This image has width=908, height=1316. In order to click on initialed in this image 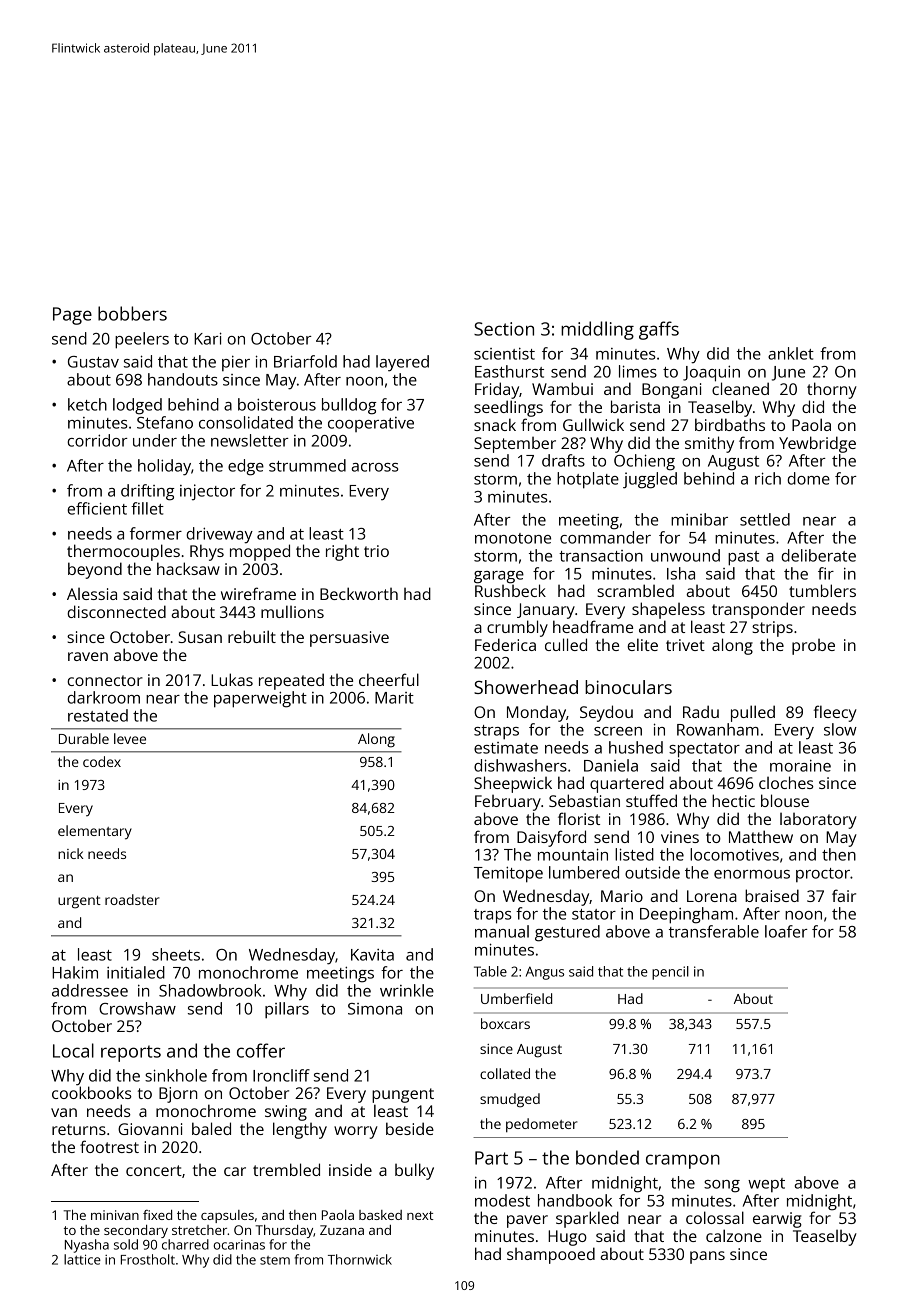, I will do `click(136, 972)`.
